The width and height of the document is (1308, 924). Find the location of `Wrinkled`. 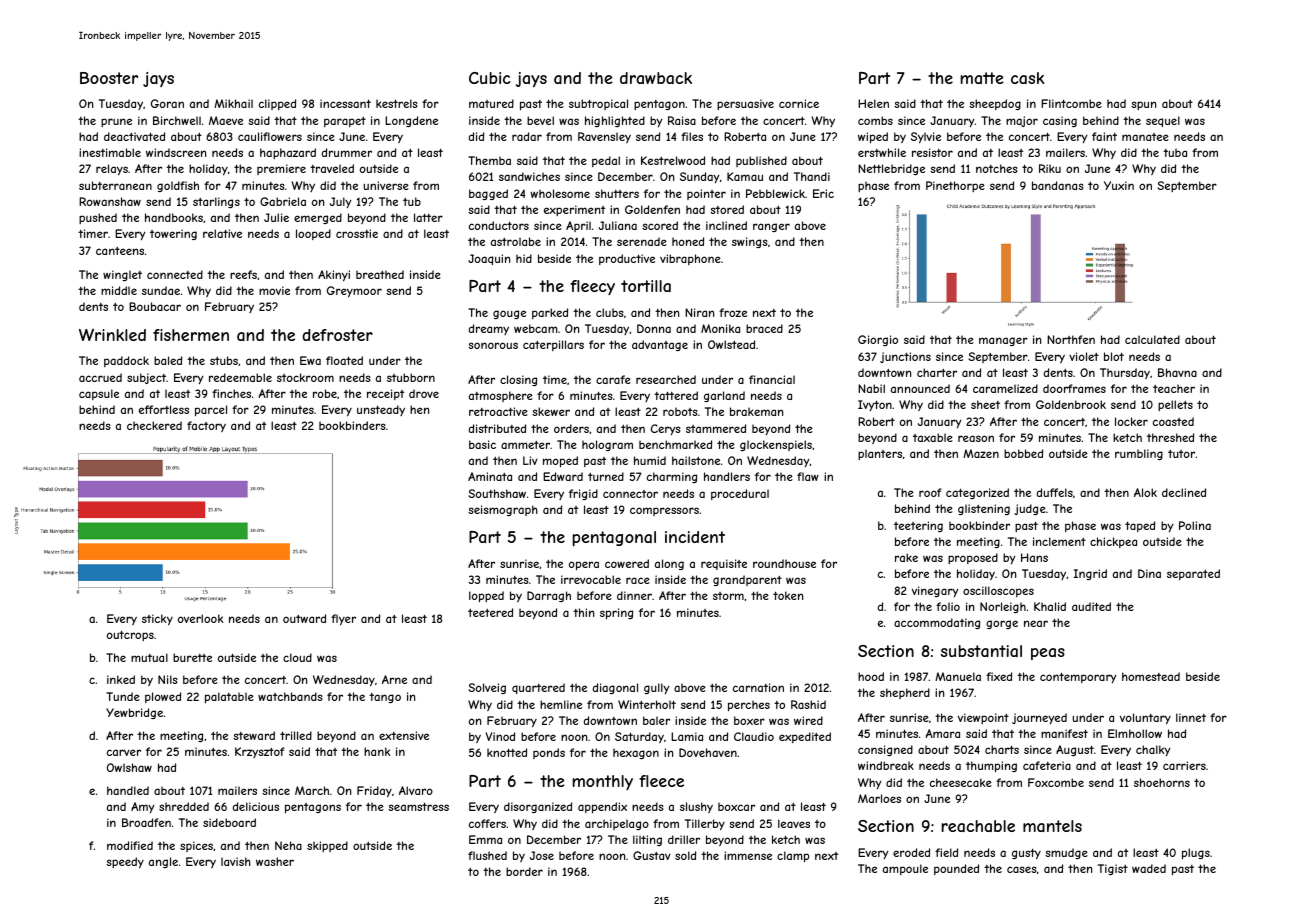

Wrinkled is located at coordinates (112, 335).
